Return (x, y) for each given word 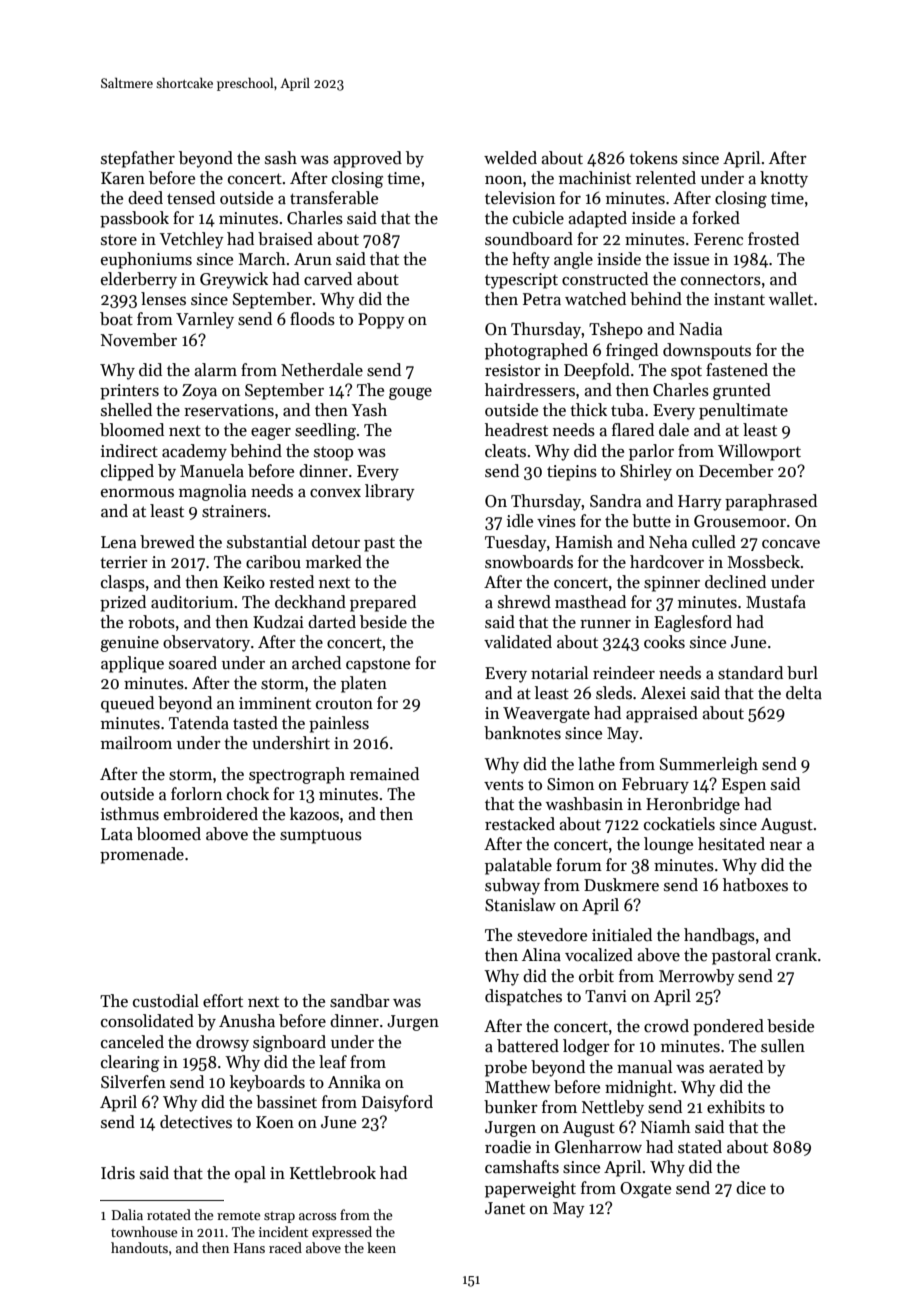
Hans (249, 1248)
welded (510, 158)
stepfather (138, 159)
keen (381, 1247)
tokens (653, 158)
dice (751, 1188)
